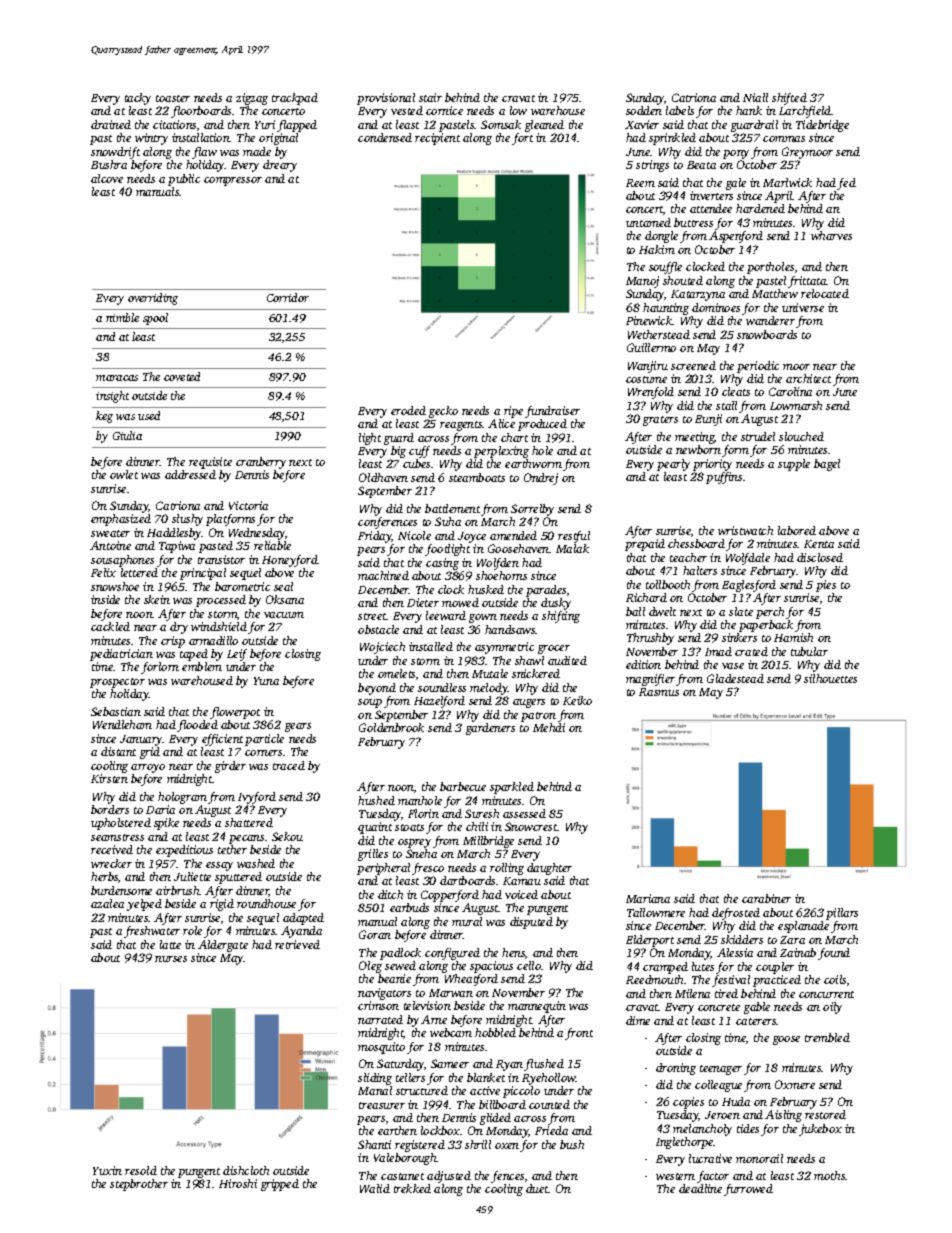 The height and width of the screenshot is (1233, 952). Describe the element at coordinates (522, 139) in the screenshot. I see `fort` at that location.
